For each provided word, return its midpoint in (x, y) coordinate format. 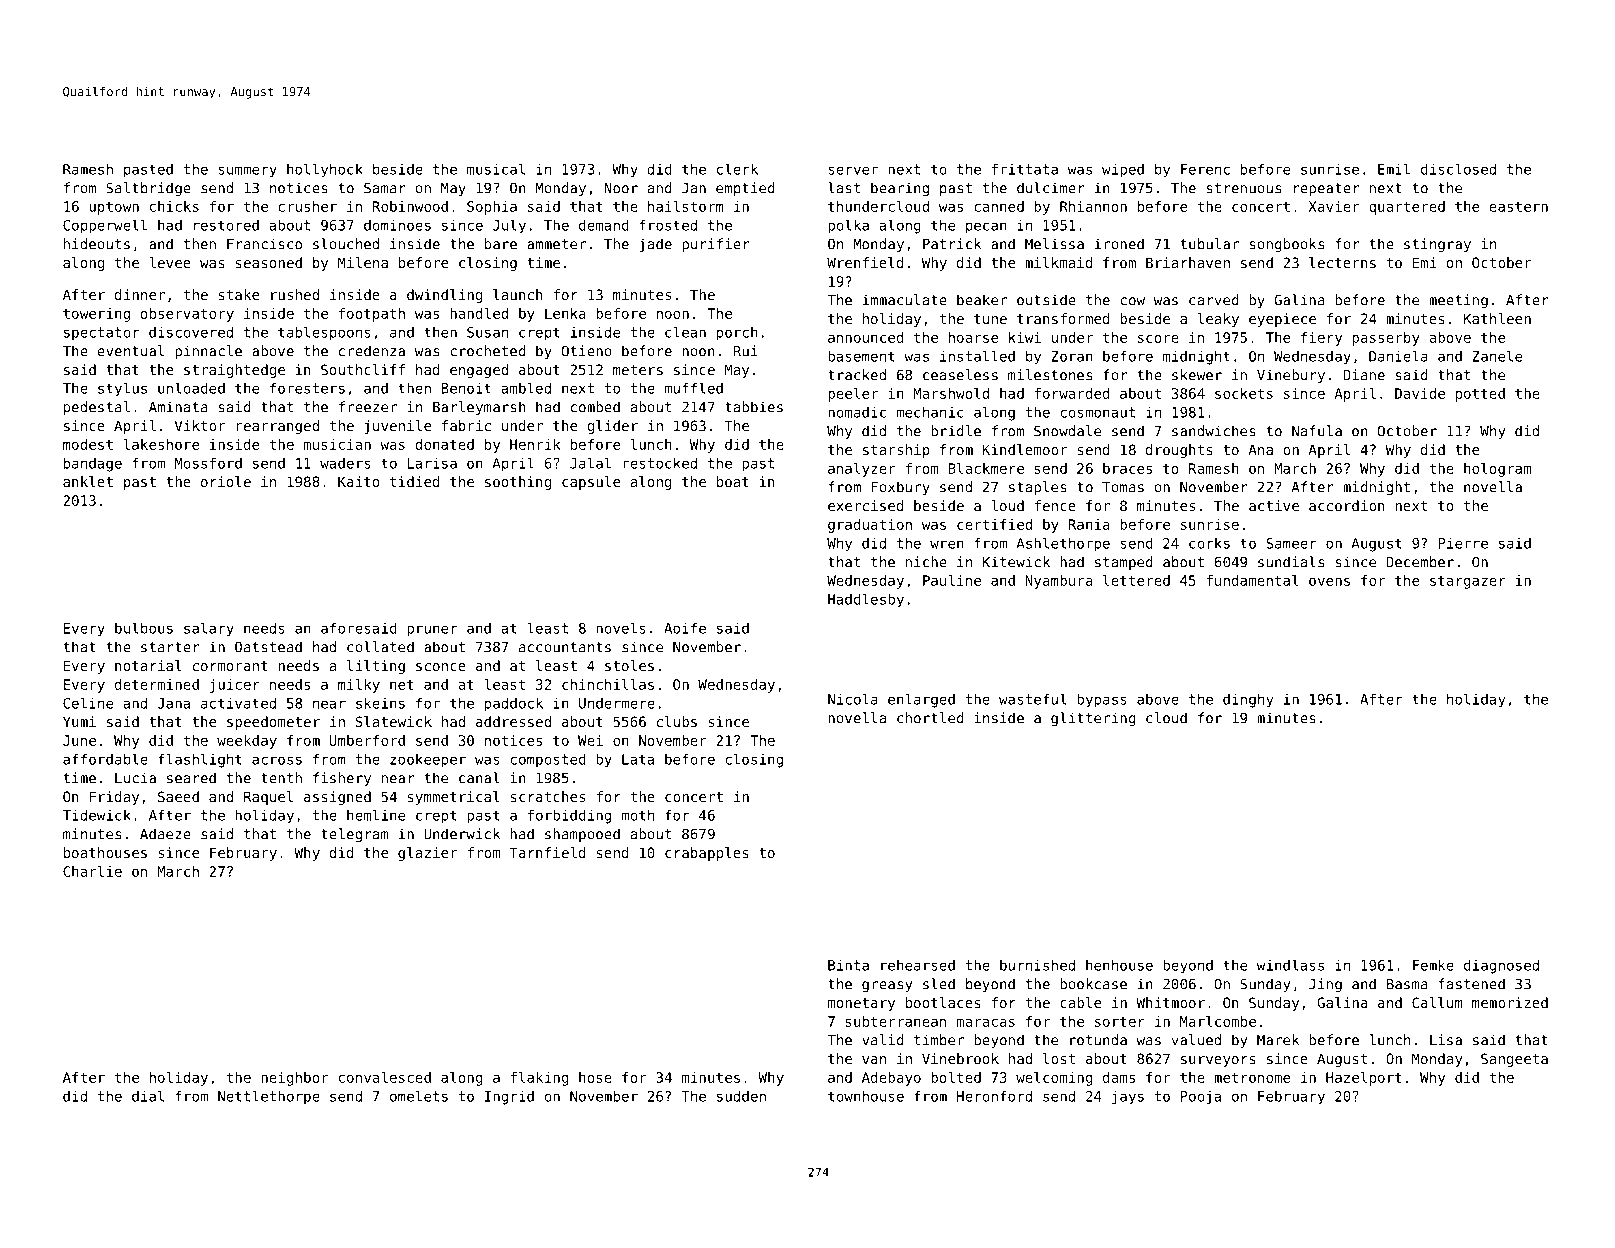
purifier (716, 245)
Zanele (1497, 356)
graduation (870, 526)
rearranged (278, 427)
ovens (1329, 582)
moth (638, 815)
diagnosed (1501, 967)
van (874, 1060)
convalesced (385, 1077)
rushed (295, 294)
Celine (88, 703)
